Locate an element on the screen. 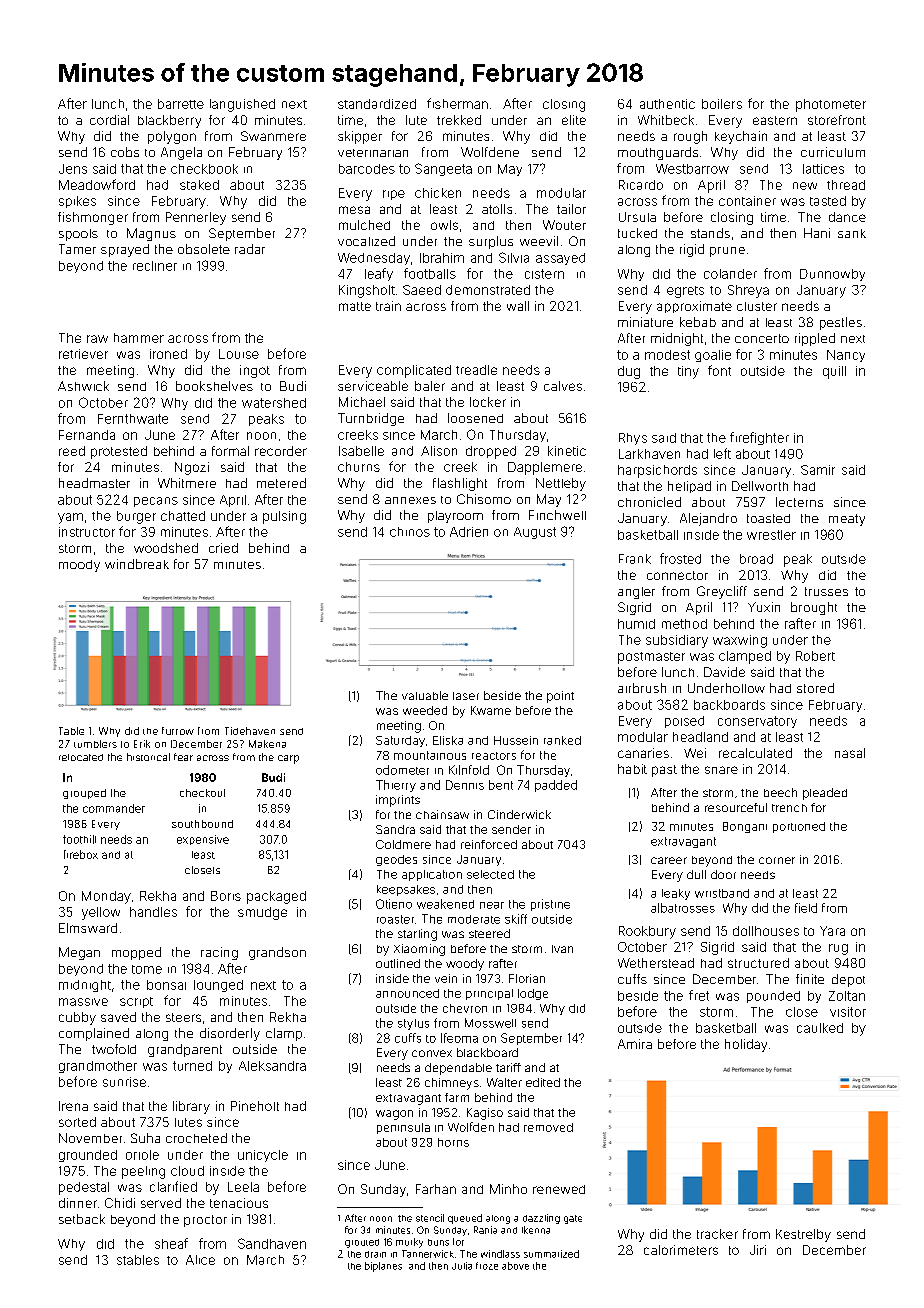 This screenshot has width=924, height=1308. sheaf is located at coordinates (171, 1243).
